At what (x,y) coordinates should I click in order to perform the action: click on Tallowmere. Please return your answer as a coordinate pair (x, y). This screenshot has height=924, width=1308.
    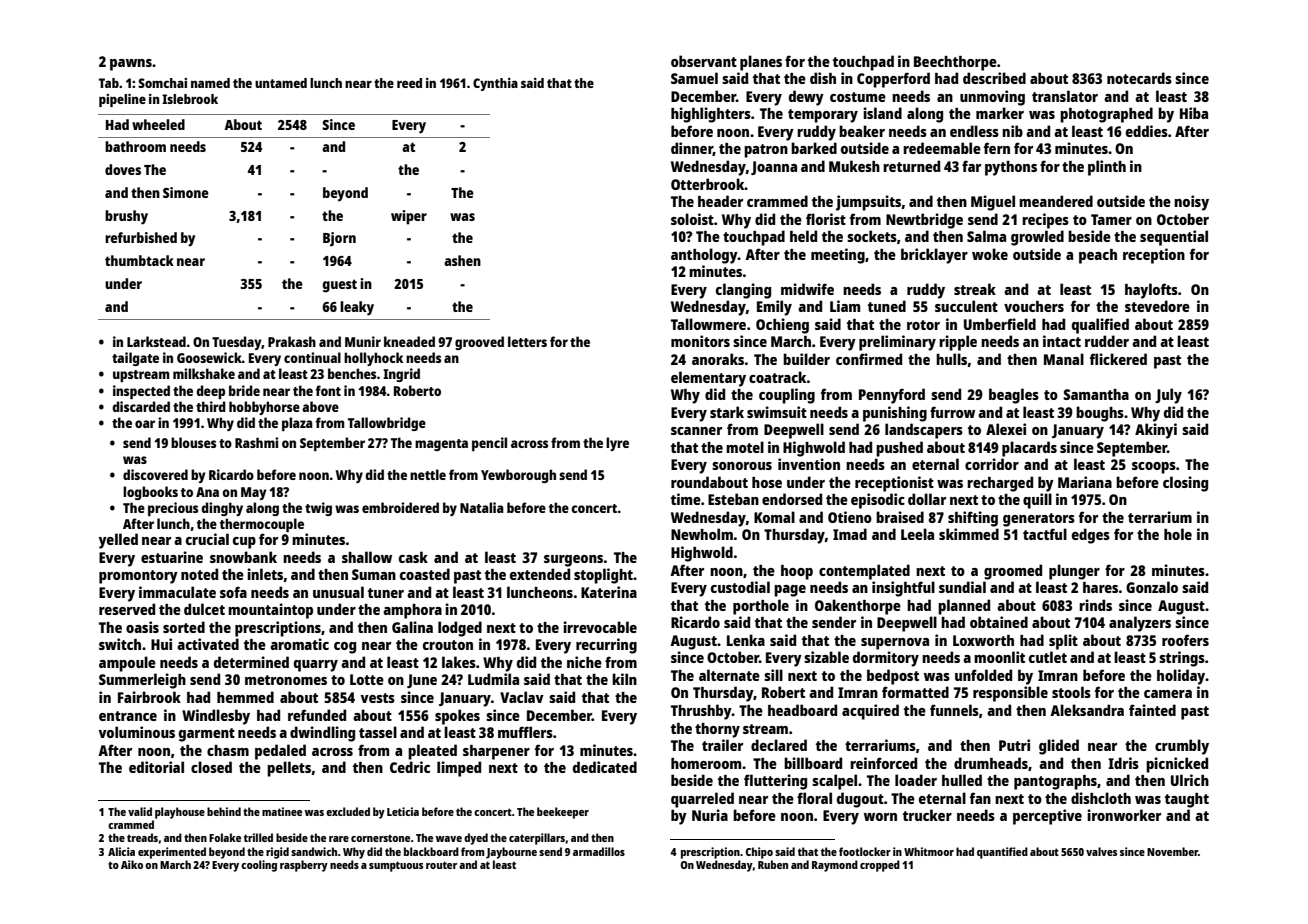
    Looking at the image, I should click on (708, 324).
